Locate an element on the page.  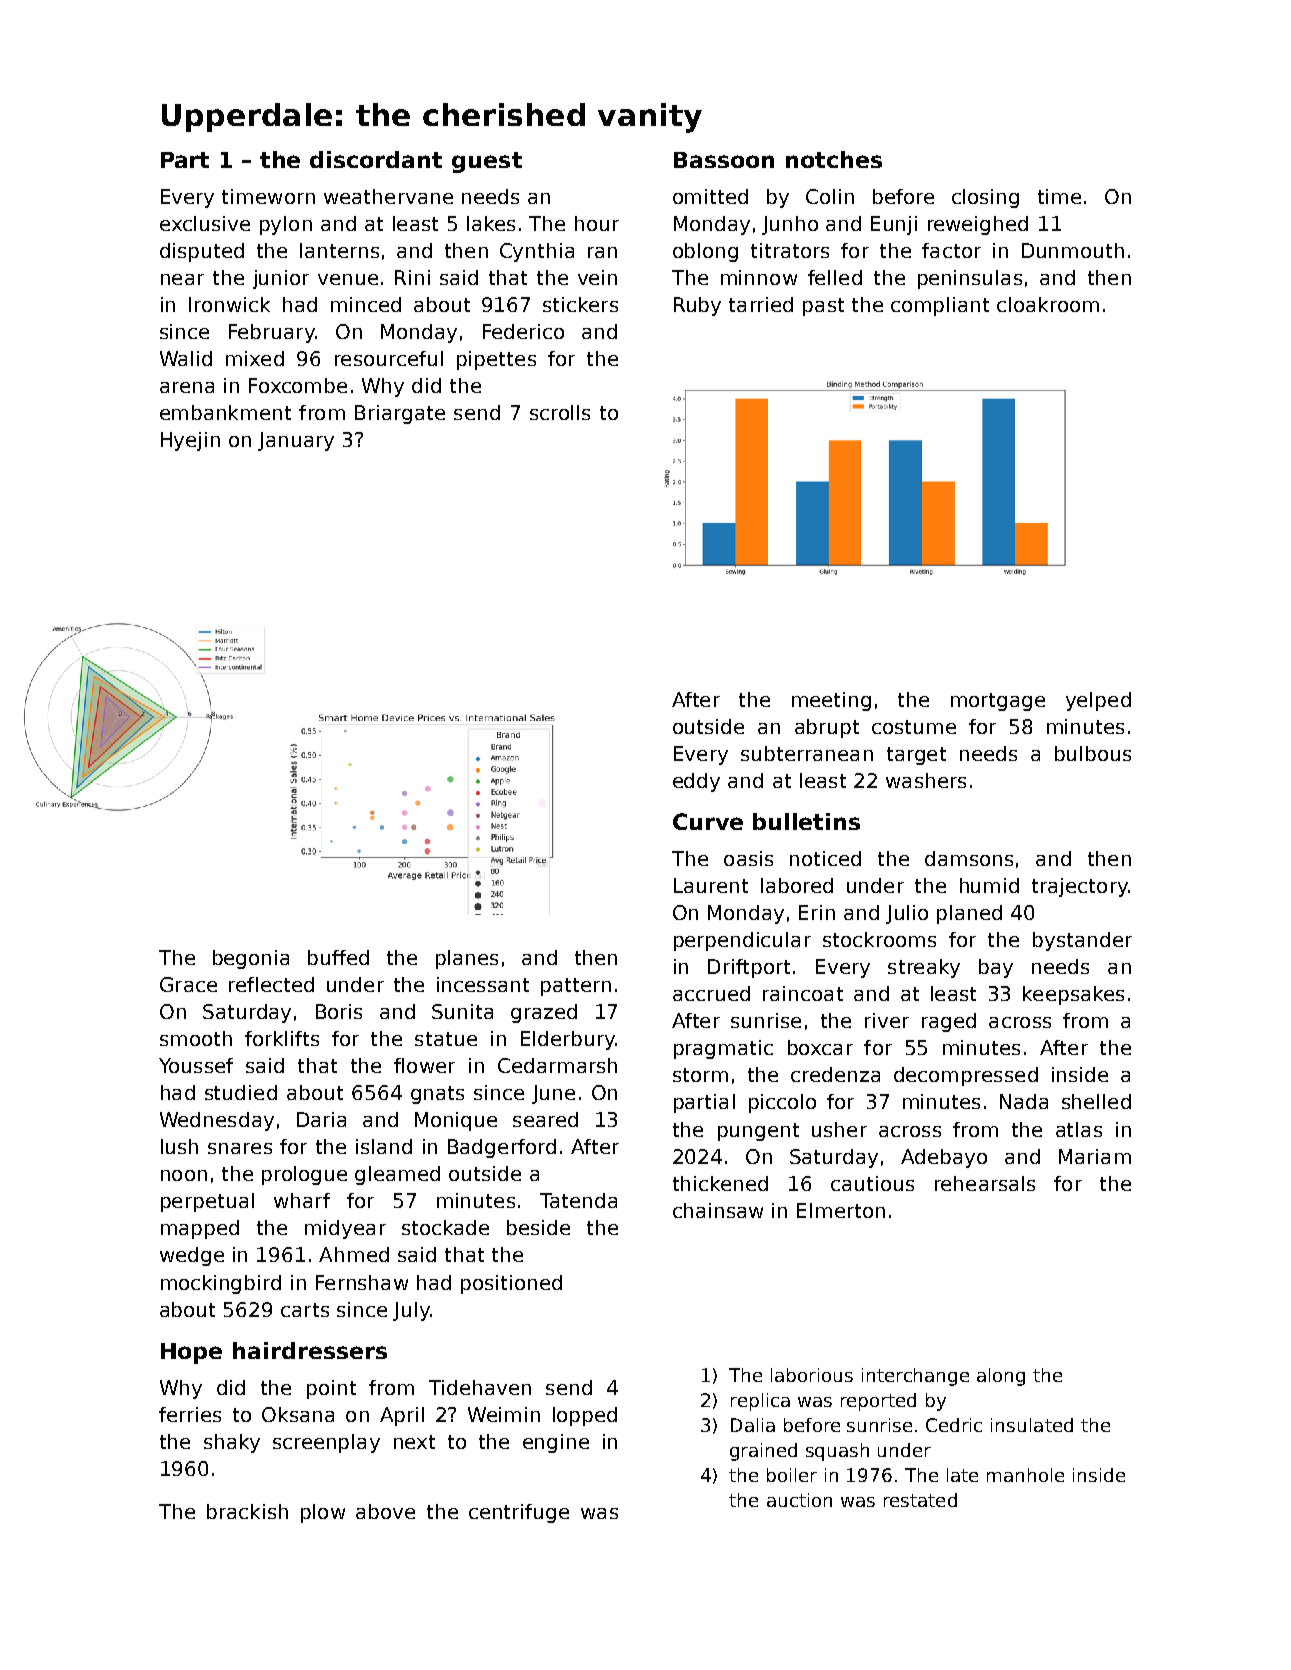
keepsakes is located at coordinates (1073, 995).
